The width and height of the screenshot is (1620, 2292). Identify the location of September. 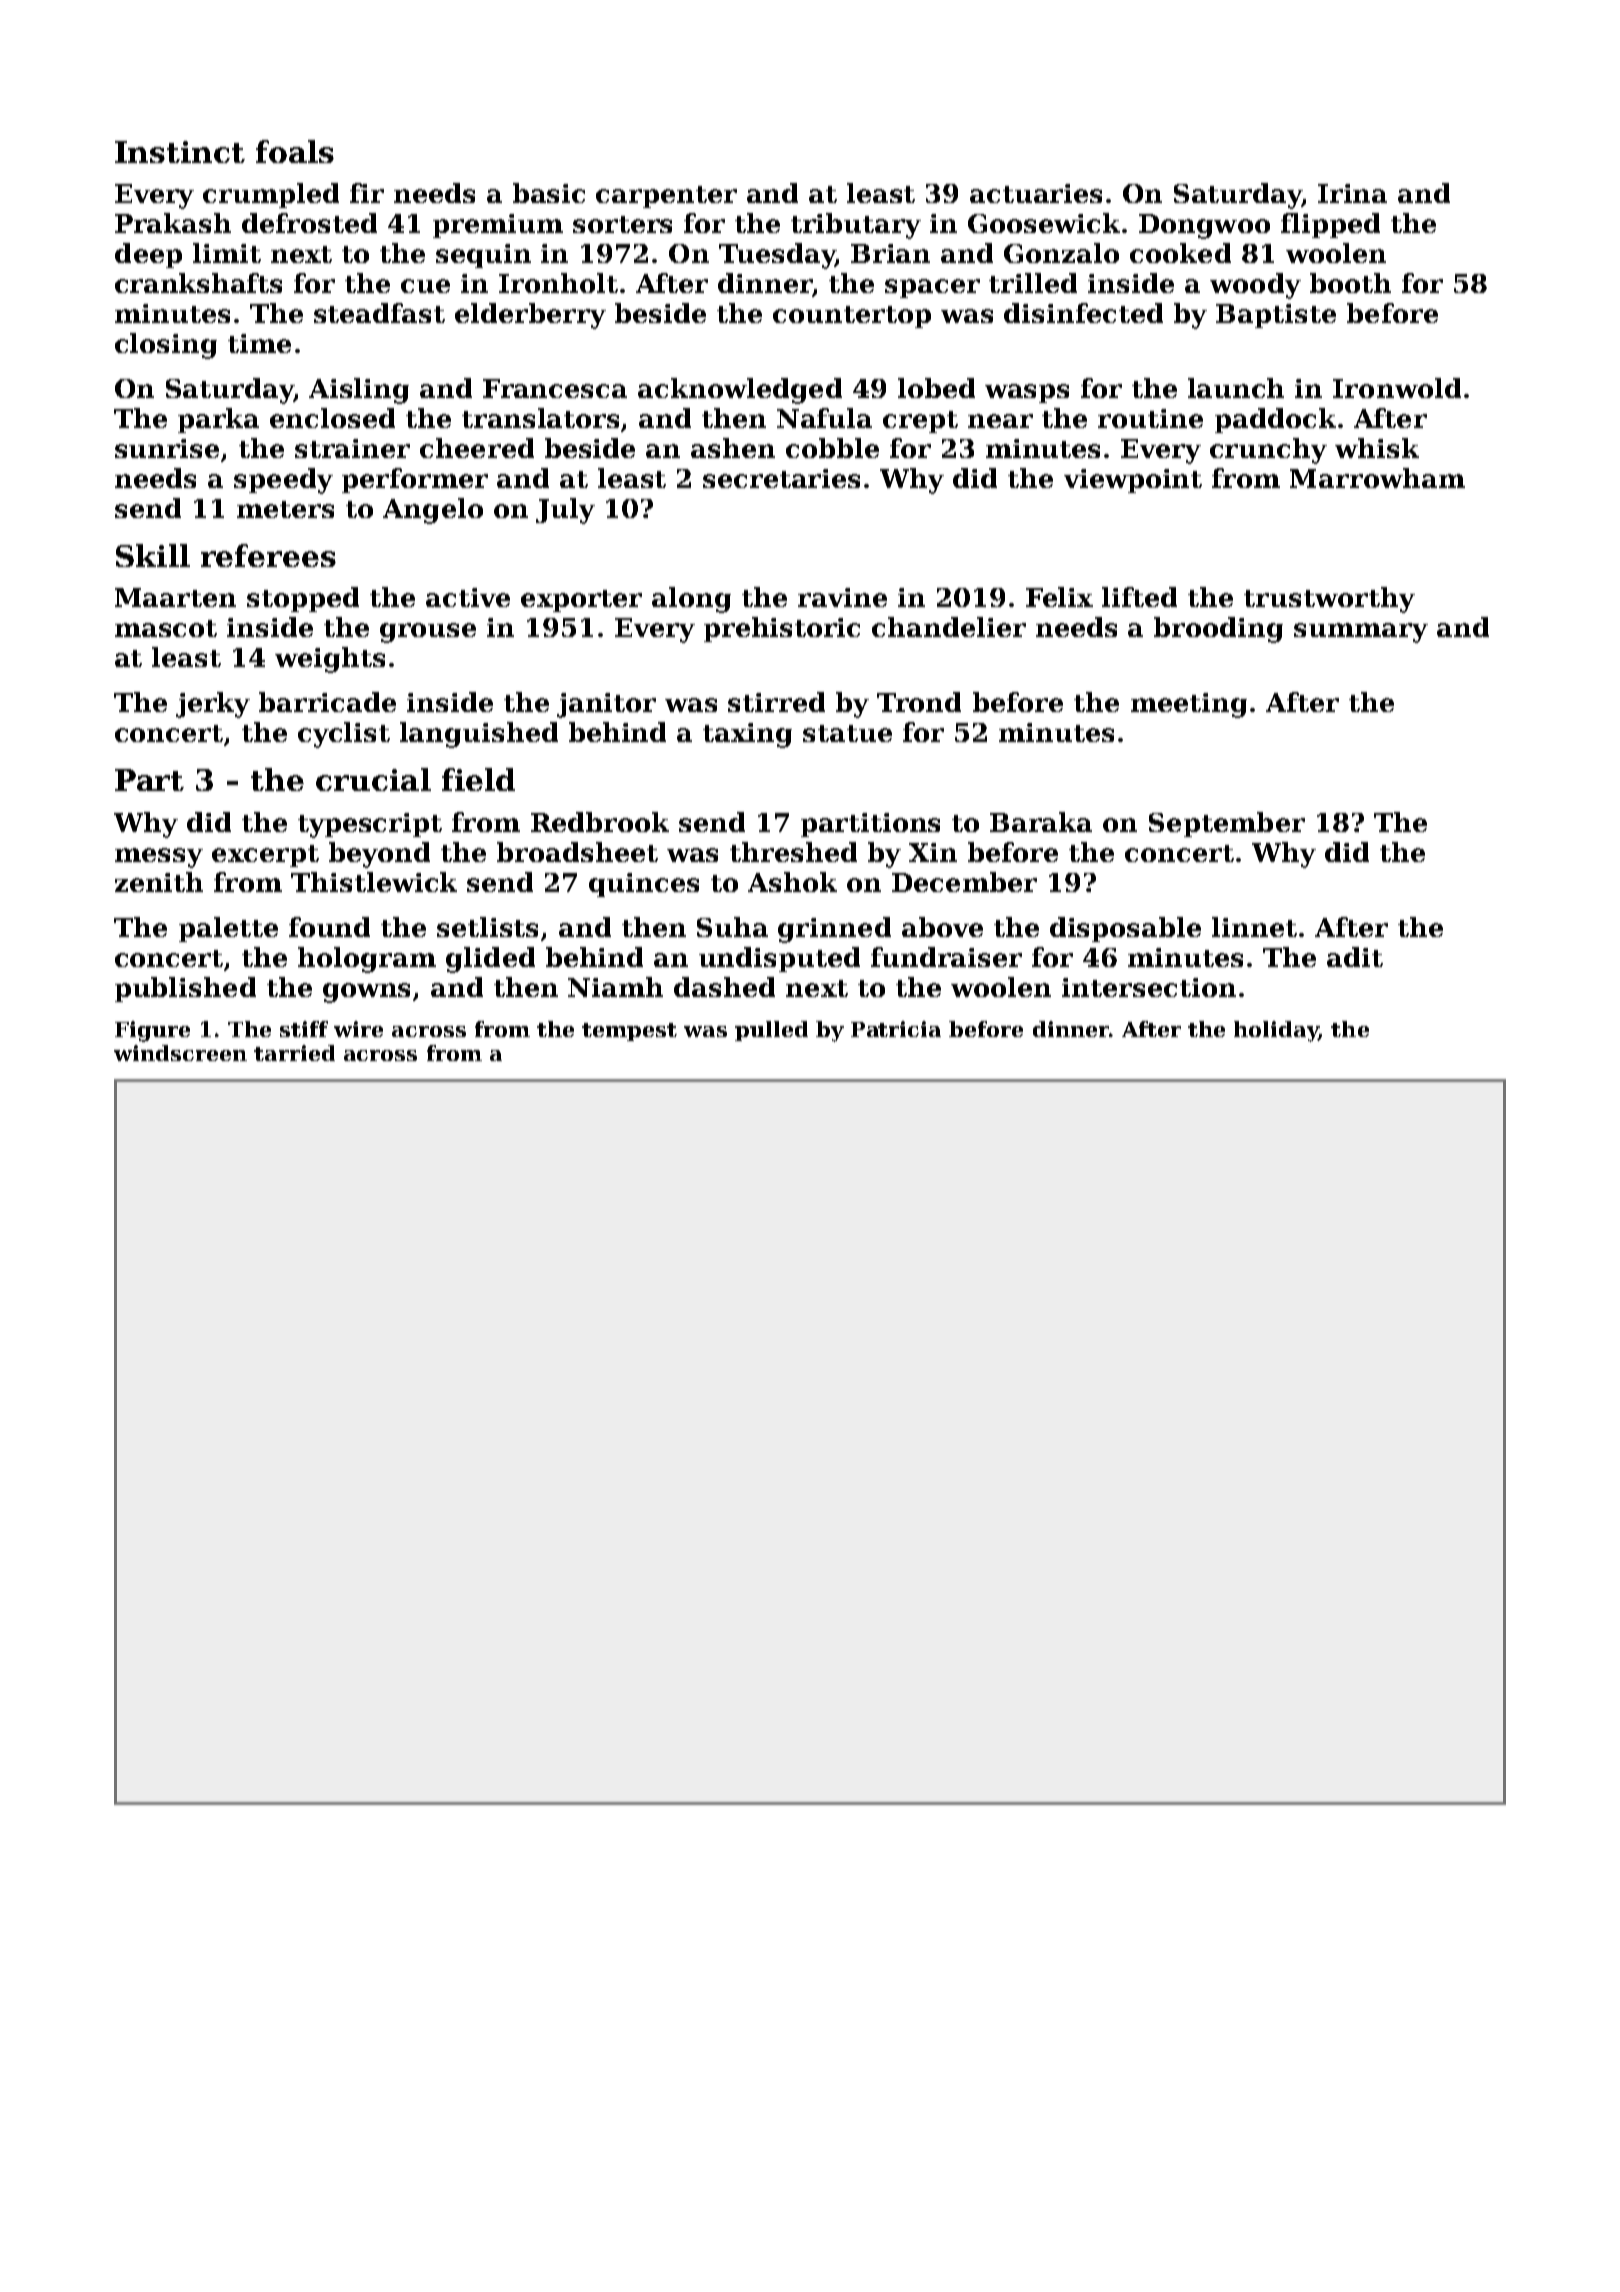
(1227, 824).
